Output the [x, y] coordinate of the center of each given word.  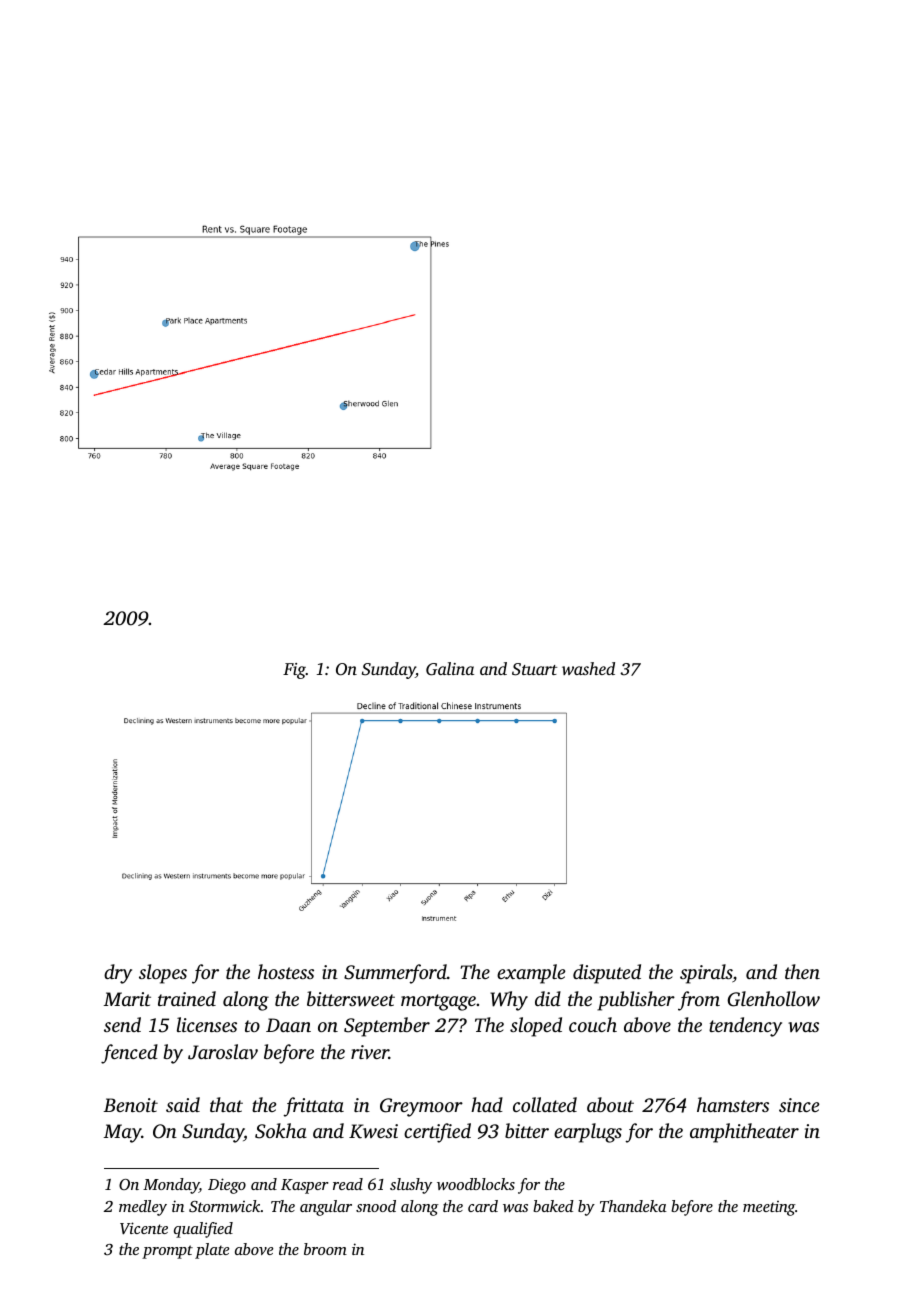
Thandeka [633, 1206]
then [802, 971]
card [483, 1206]
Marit [127, 999]
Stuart [534, 669]
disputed [607, 974]
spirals [706, 974]
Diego [227, 1186]
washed [588, 668]
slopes [163, 974]
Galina [450, 669]
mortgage [438, 1002]
